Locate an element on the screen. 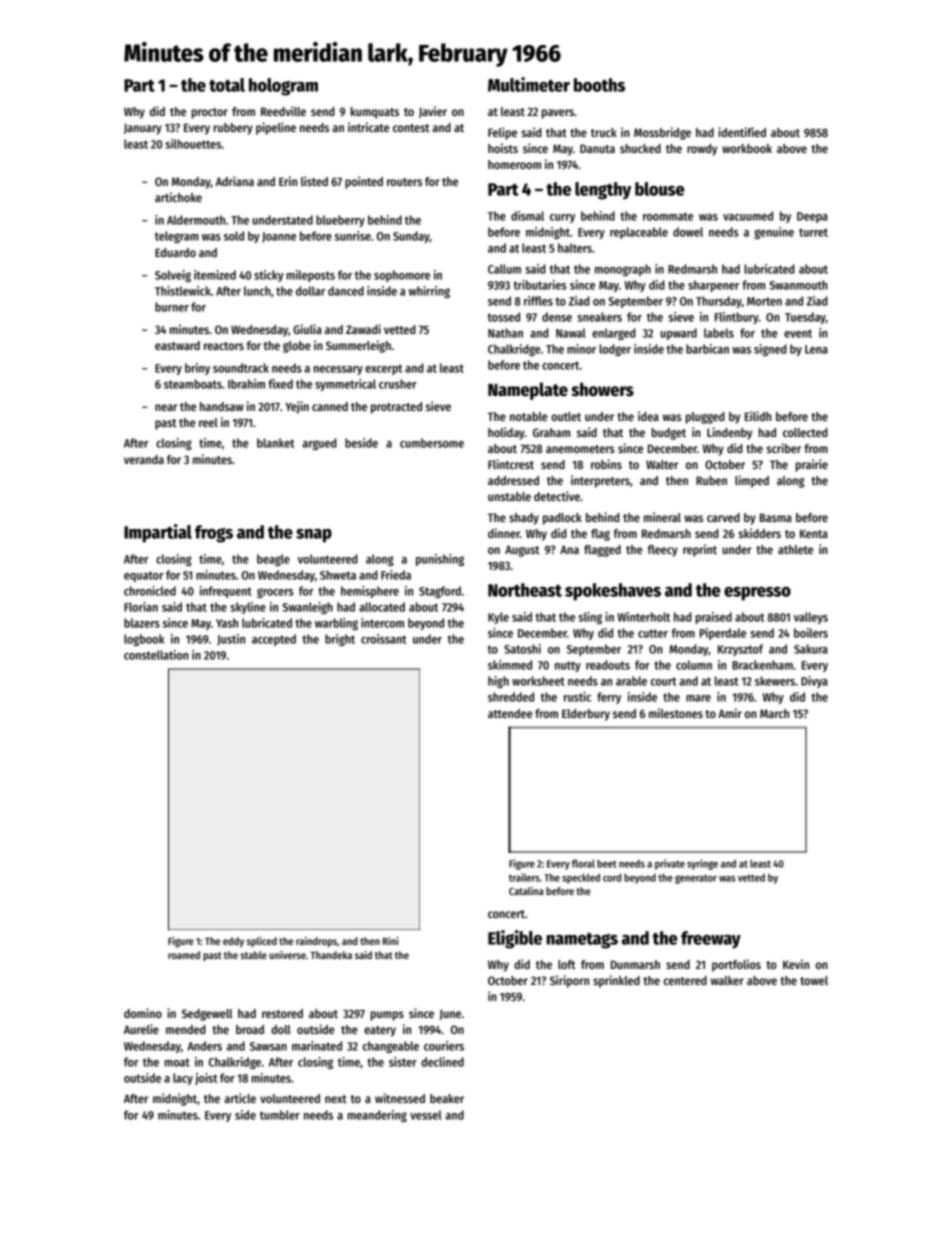 This screenshot has width=952, height=1233. workbook is located at coordinates (747, 148).
